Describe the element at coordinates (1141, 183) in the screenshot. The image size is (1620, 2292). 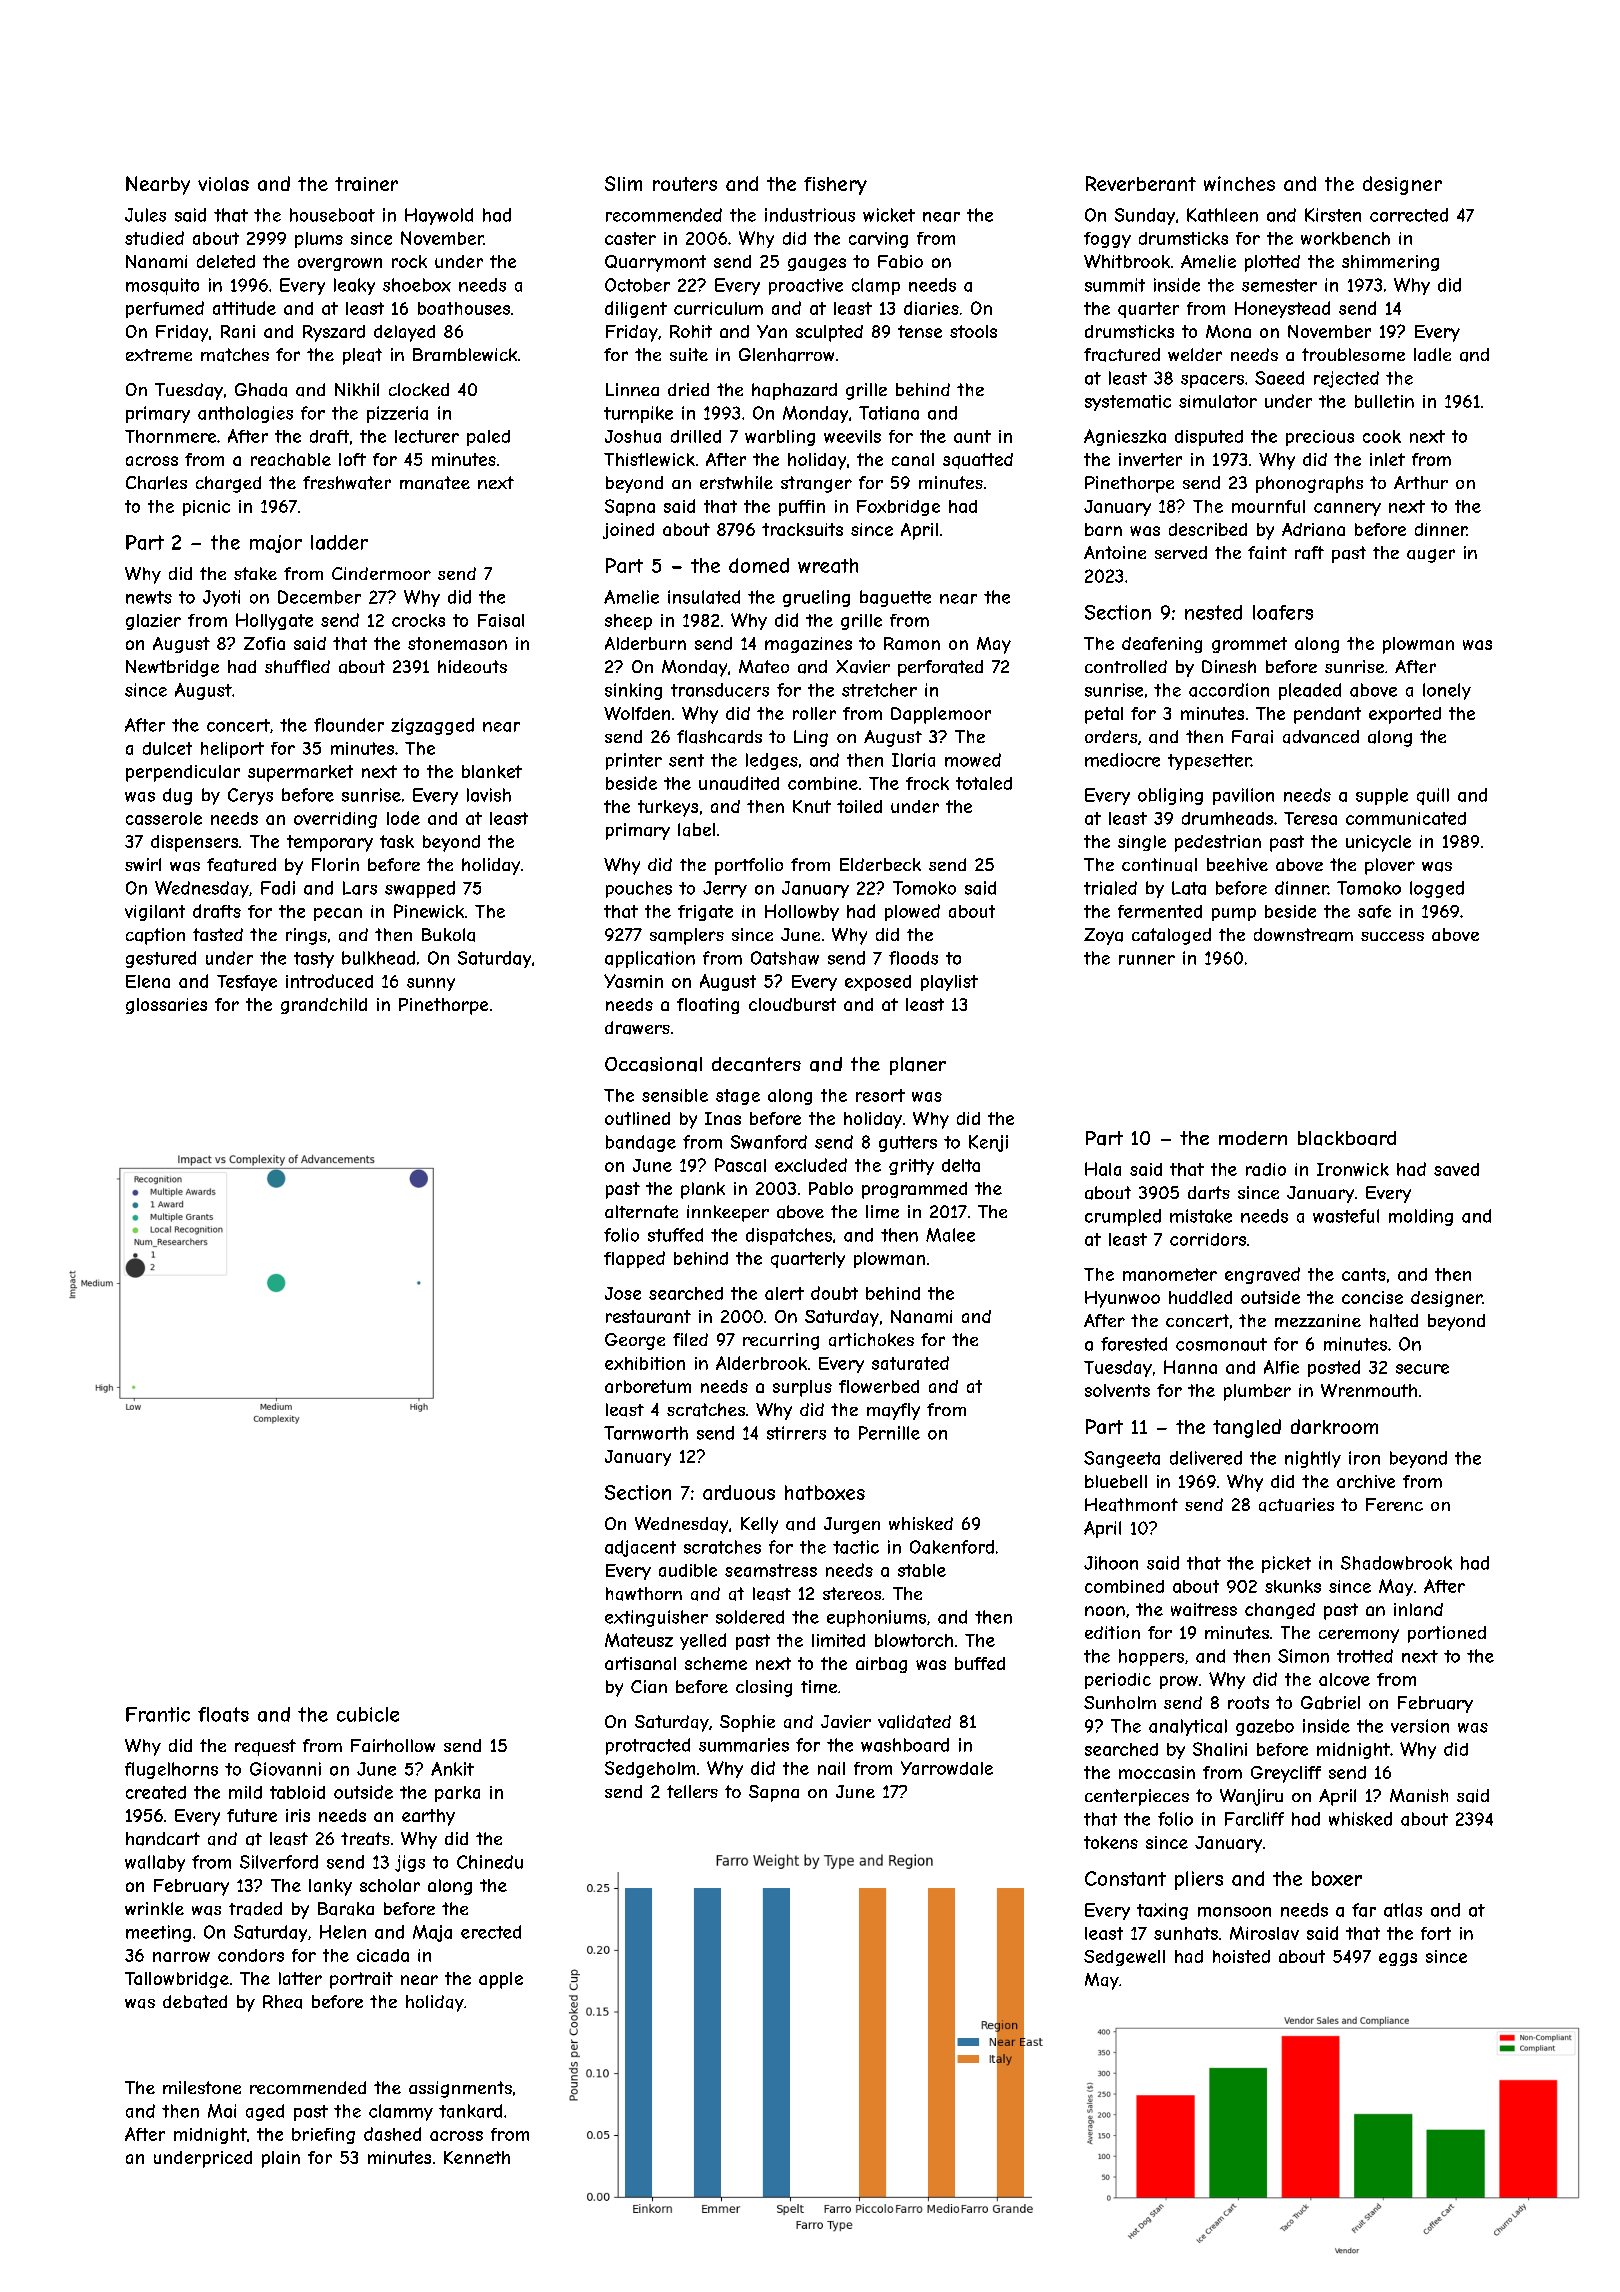
I see `Reverberant` at that location.
